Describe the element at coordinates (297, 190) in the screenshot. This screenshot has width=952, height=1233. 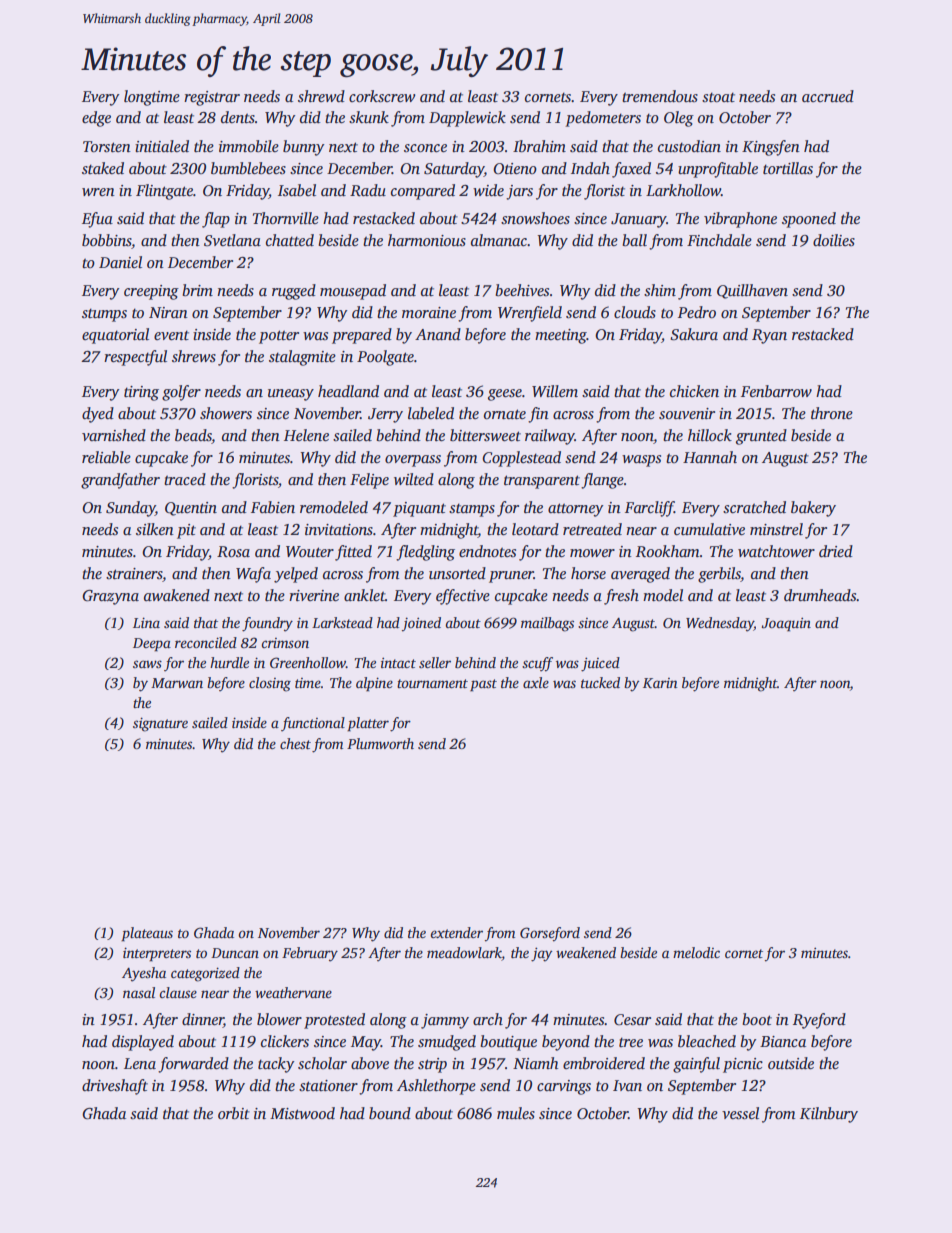
I see `Isabel` at that location.
